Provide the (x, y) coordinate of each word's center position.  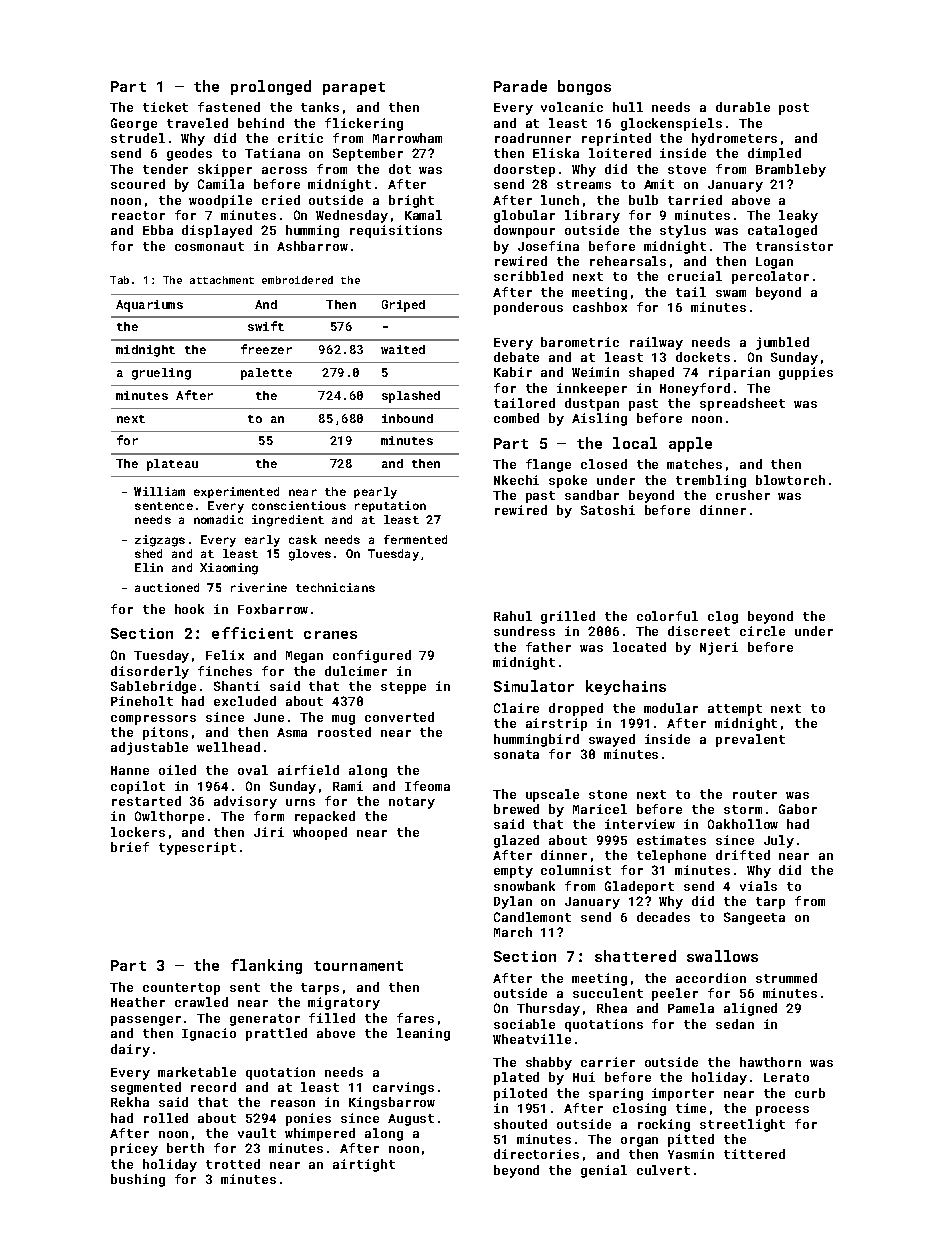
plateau (172, 465)
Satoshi (608, 510)
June (269, 717)
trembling (711, 481)
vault (257, 1133)
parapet (354, 88)
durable (743, 107)
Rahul (513, 616)
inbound (407, 418)
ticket (165, 107)
